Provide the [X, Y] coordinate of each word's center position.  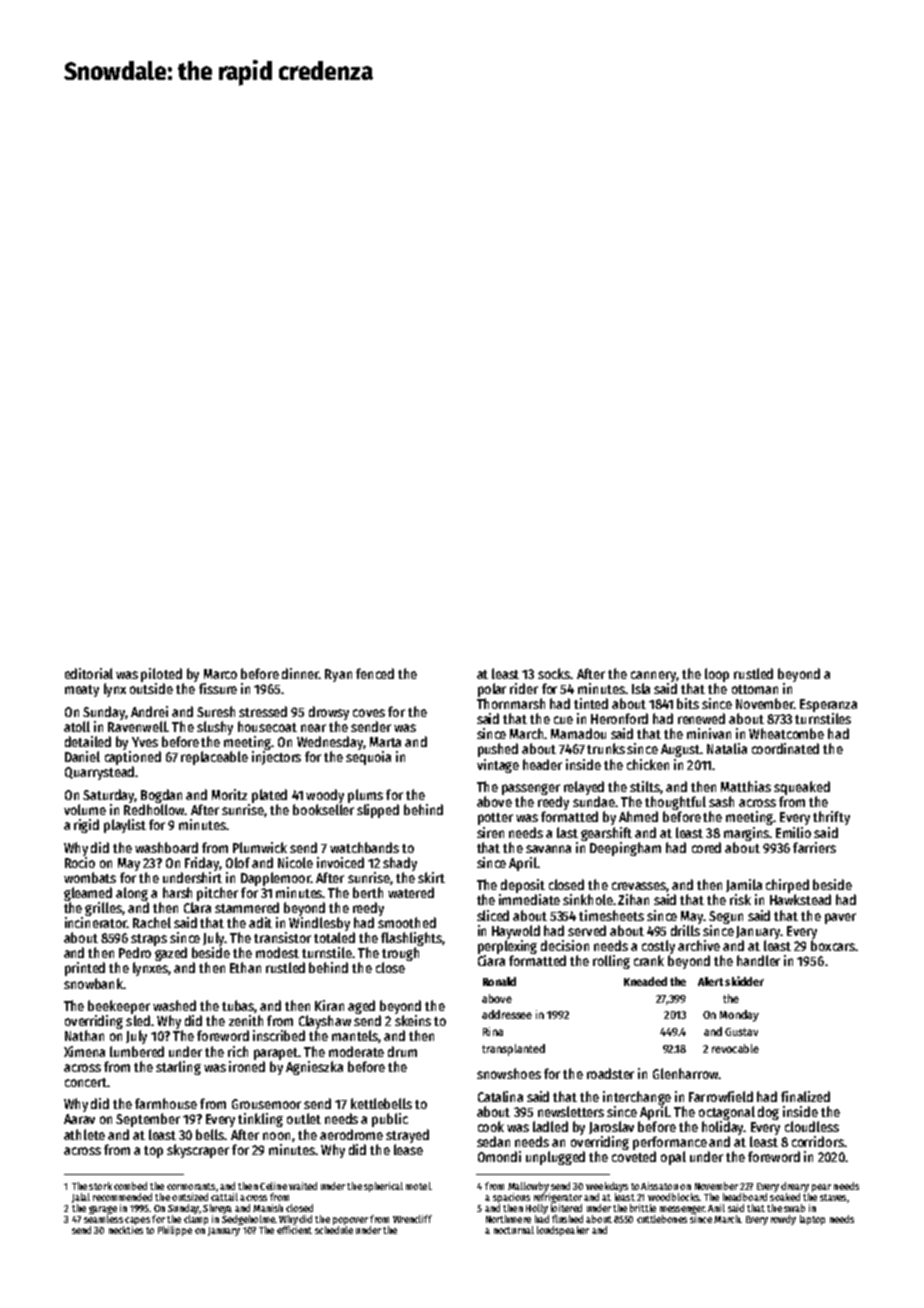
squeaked [802, 788]
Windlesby [319, 924]
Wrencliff [412, 1219]
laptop [812, 1220]
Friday [202, 864]
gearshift [606, 834]
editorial [89, 673]
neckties [126, 1230]
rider [524, 688]
